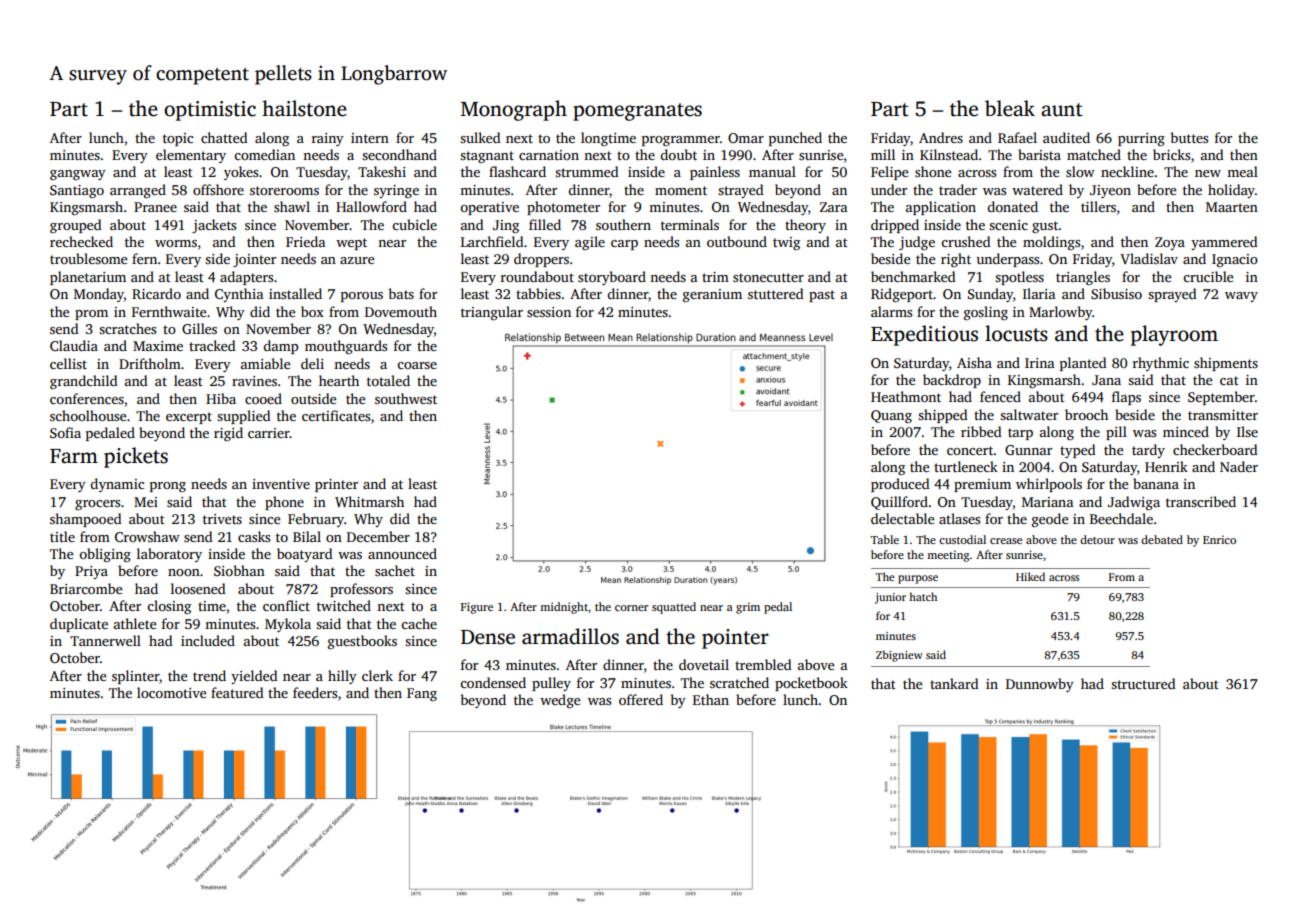 The width and height of the screenshot is (1308, 924). I want to click on hatch, so click(923, 596).
